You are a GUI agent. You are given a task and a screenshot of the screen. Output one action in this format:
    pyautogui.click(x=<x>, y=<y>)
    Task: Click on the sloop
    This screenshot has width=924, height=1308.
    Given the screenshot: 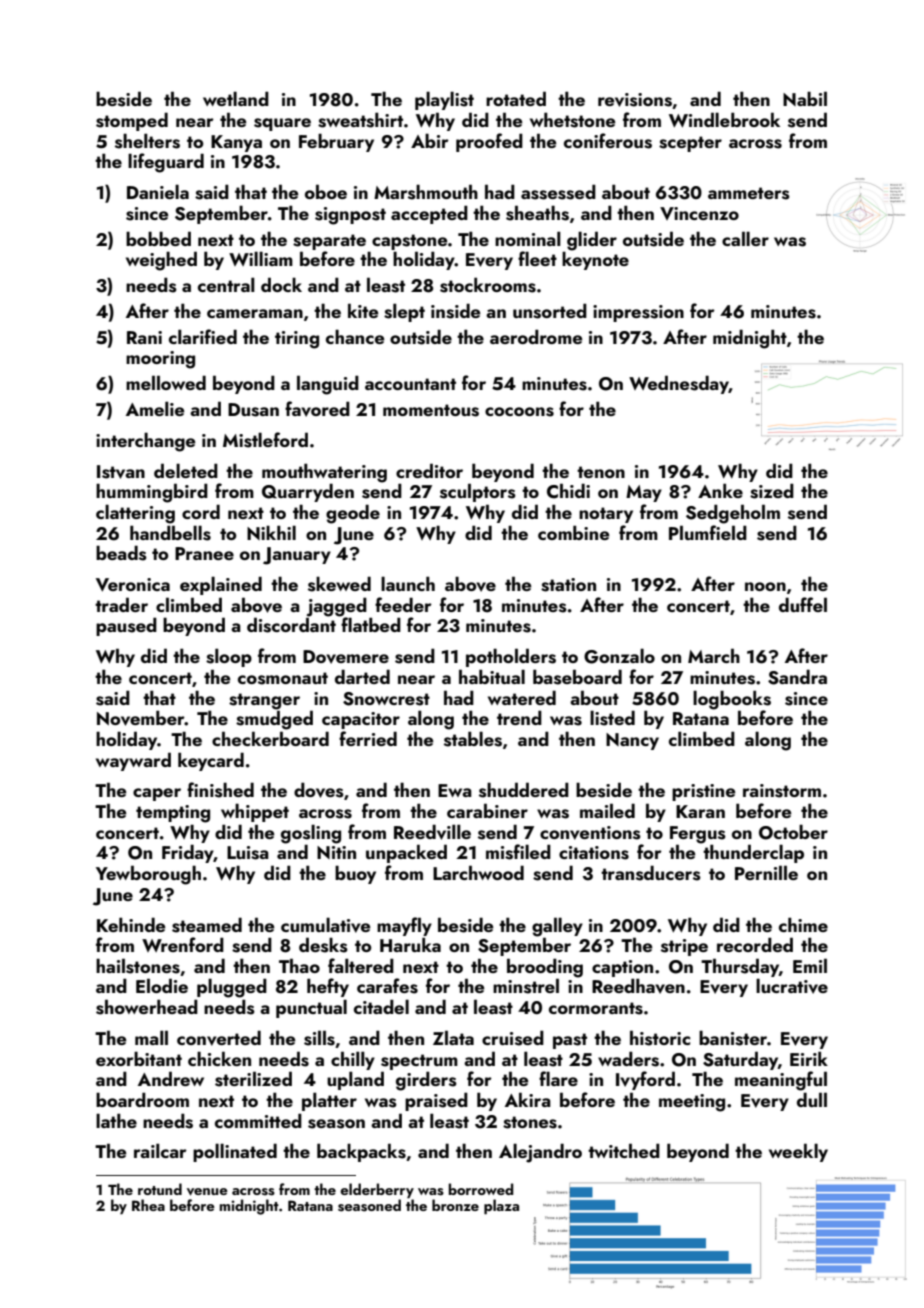 What is the action you would take?
    pyautogui.click(x=229, y=657)
